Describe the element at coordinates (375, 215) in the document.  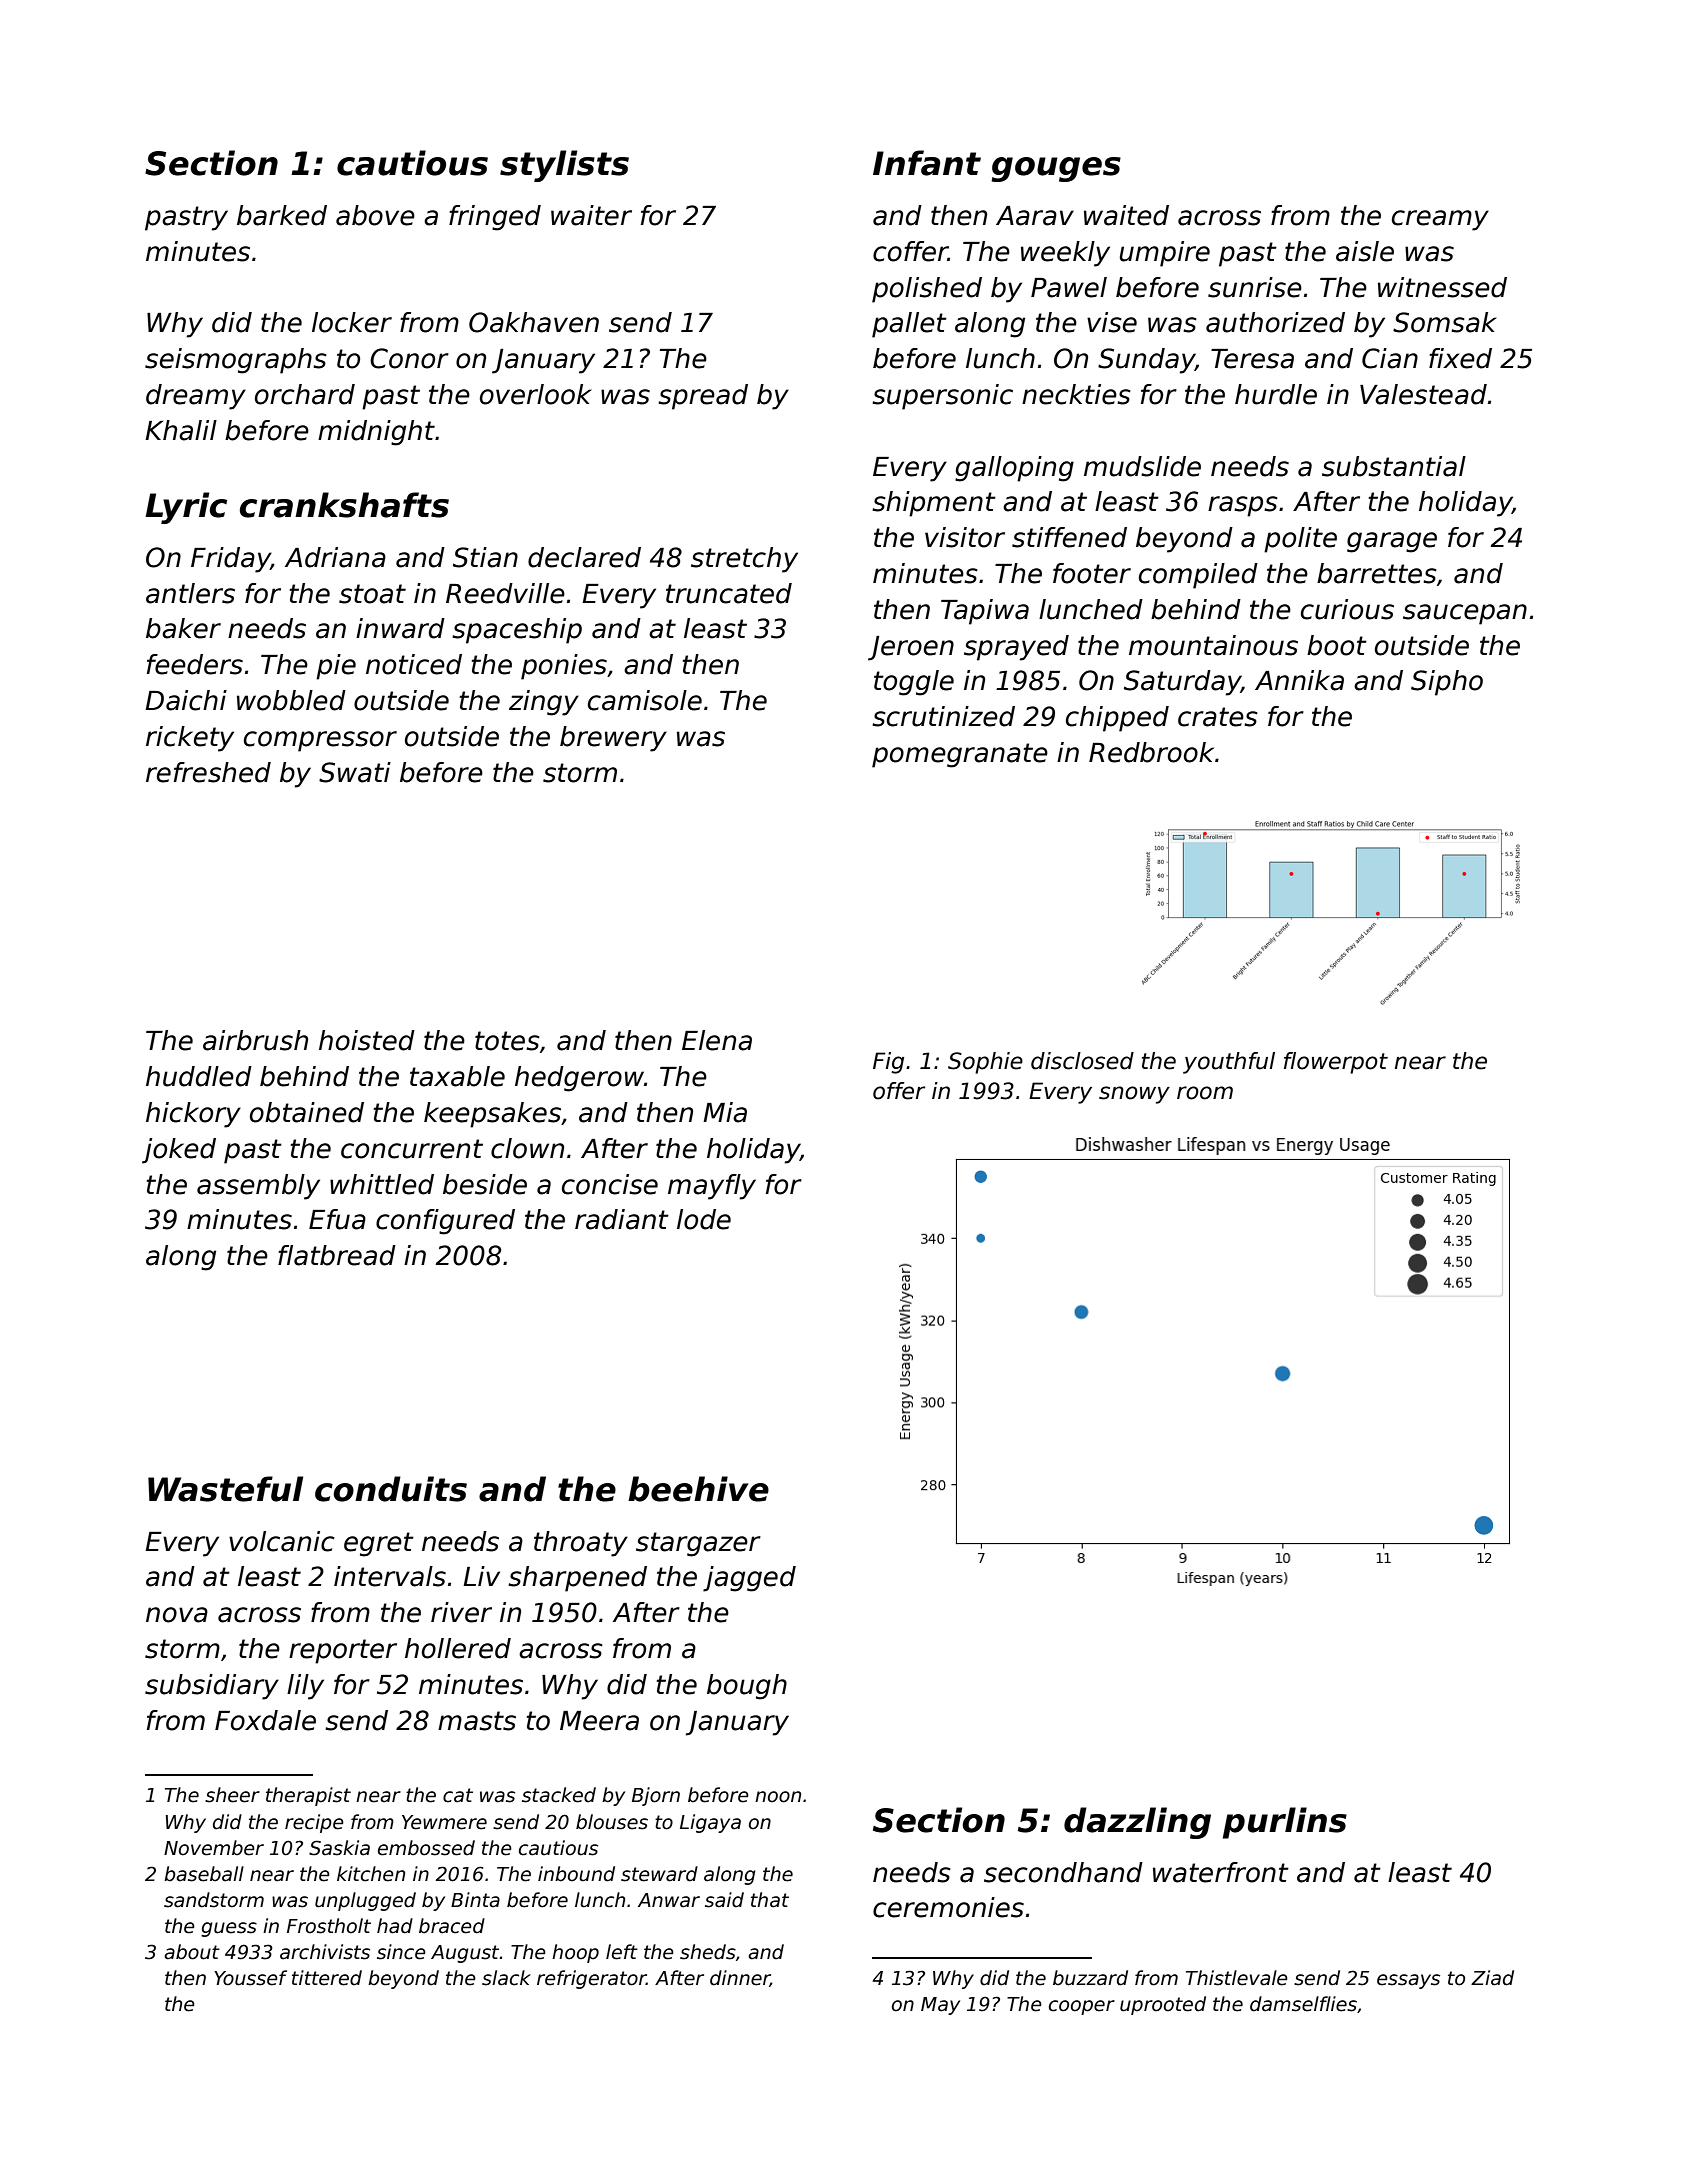
I see `above` at that location.
